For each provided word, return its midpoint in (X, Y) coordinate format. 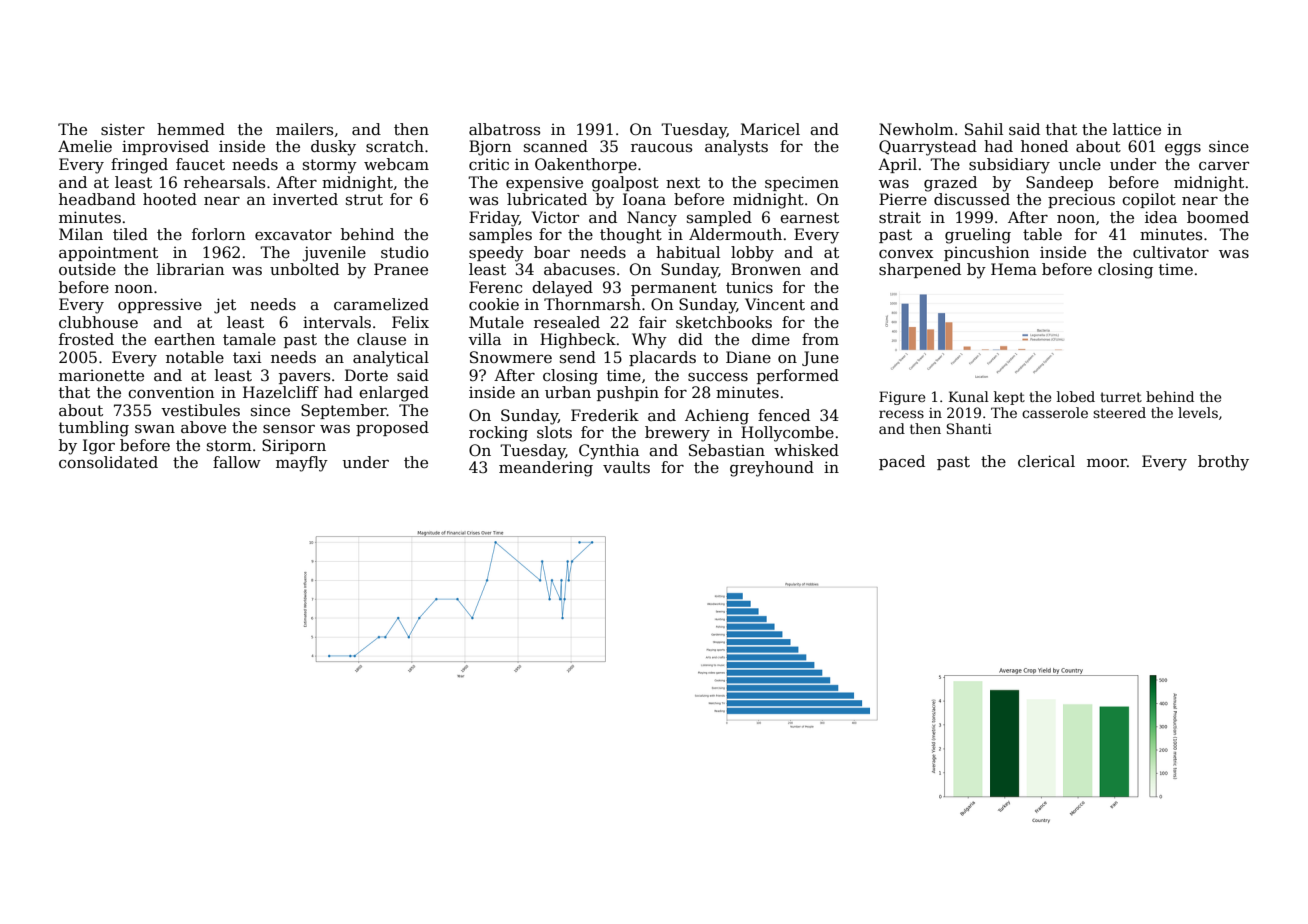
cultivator (1171, 252)
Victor (555, 217)
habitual (688, 252)
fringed (139, 166)
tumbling (94, 429)
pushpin (628, 393)
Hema (1014, 269)
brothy (1223, 463)
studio (405, 252)
